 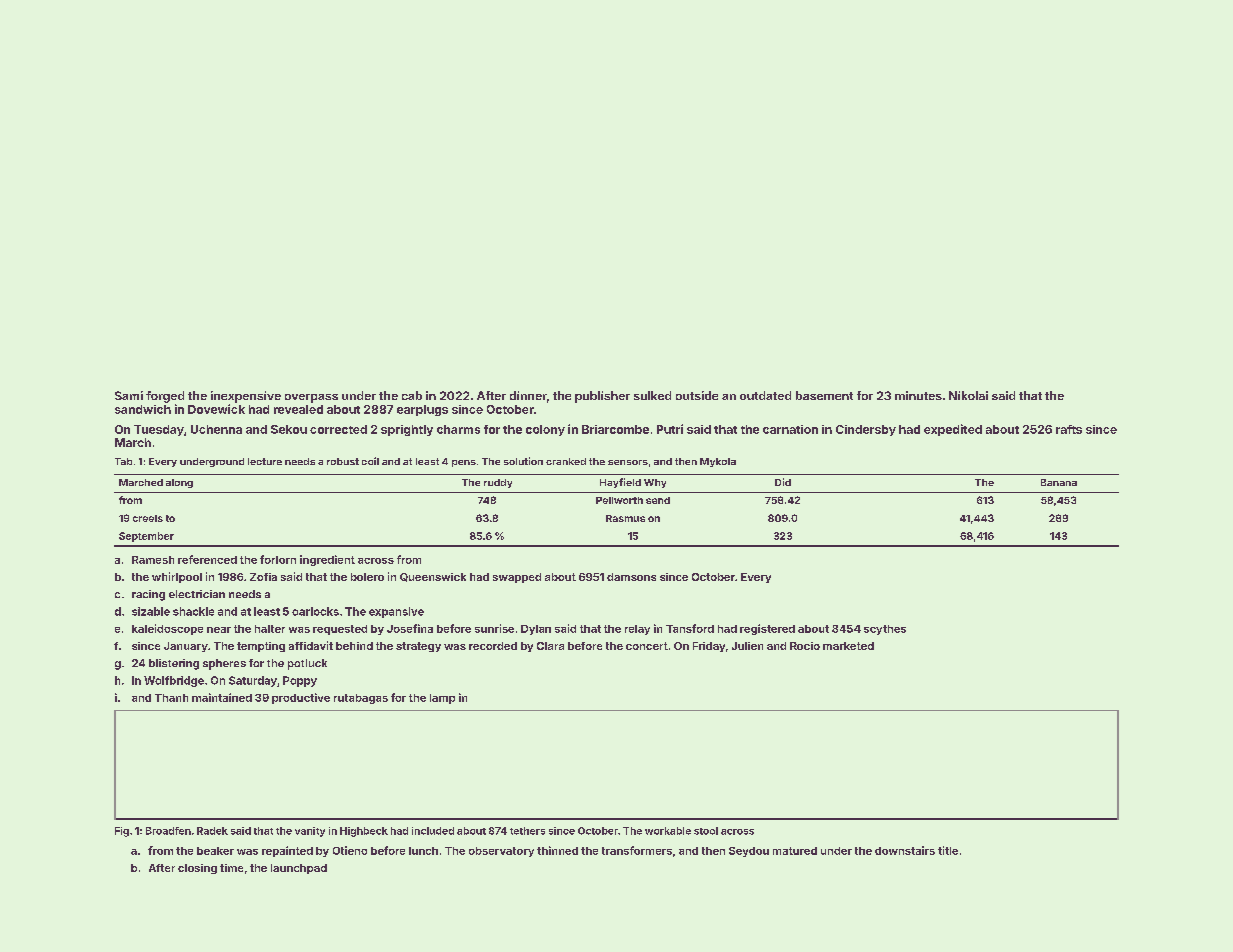 What do you see at coordinates (637, 850) in the page?
I see `transformers` at bounding box center [637, 850].
